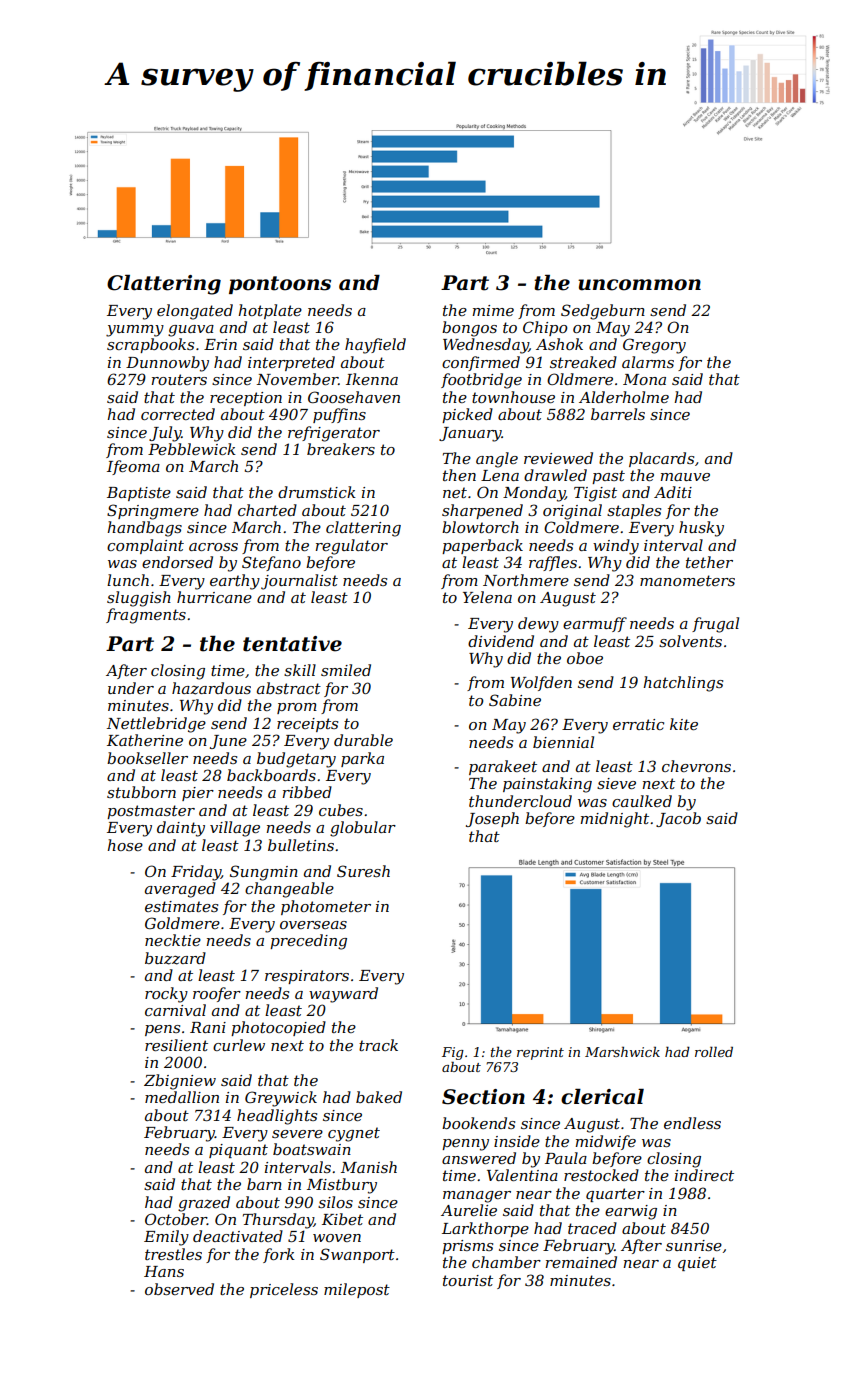 The image size is (849, 1400). I want to click on guava, so click(191, 331).
